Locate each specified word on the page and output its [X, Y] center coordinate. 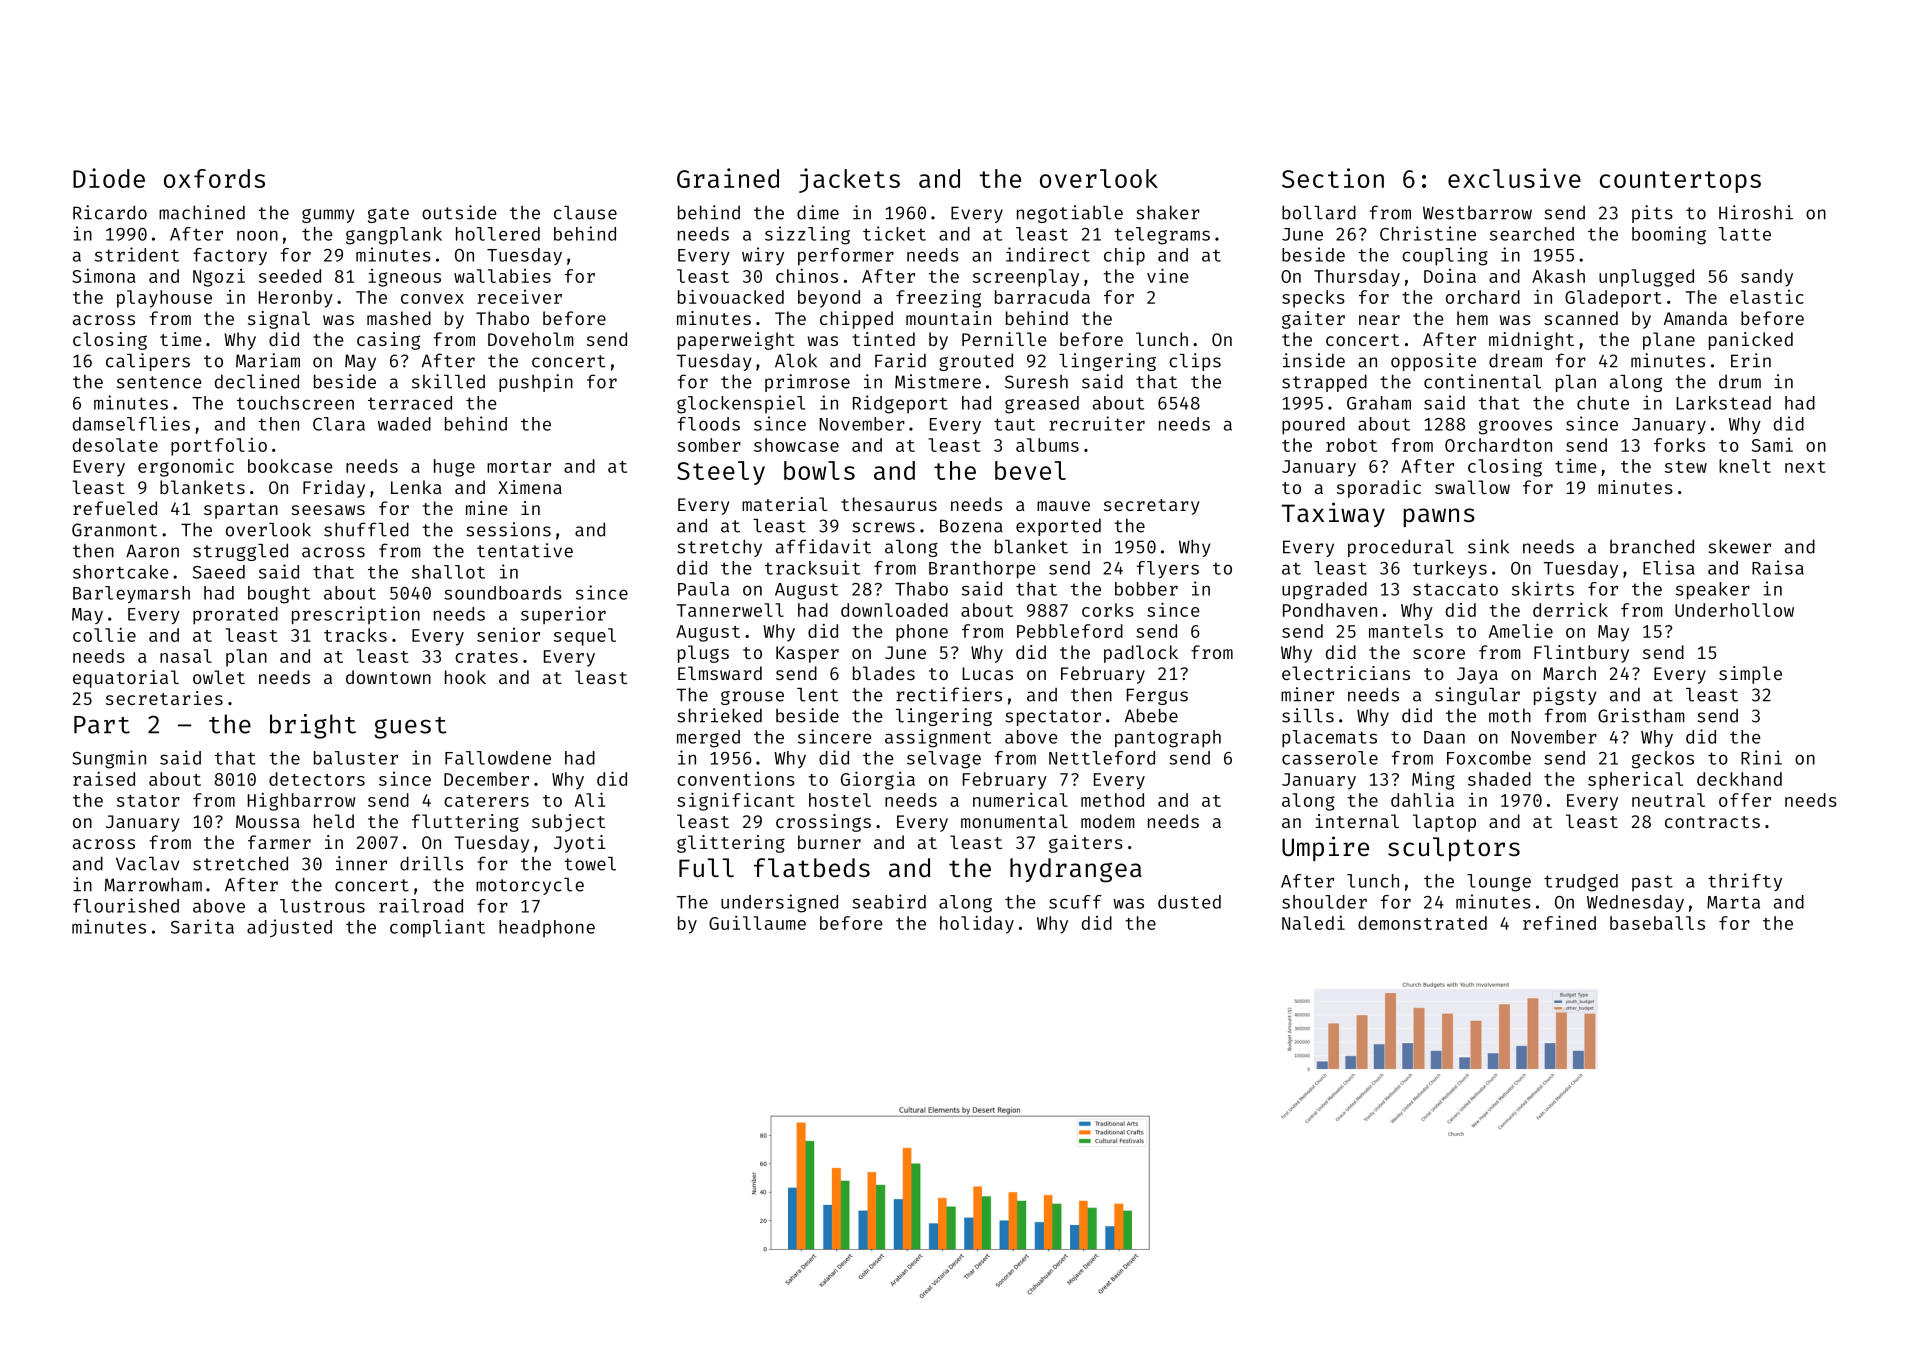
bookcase [290, 466]
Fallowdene [498, 758]
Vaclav [148, 864]
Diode [109, 178]
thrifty [1745, 882]
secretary [1152, 507]
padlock [1141, 654]
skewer [1740, 546]
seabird [889, 901]
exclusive [1514, 178]
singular [1477, 696]
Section [1333, 178]
